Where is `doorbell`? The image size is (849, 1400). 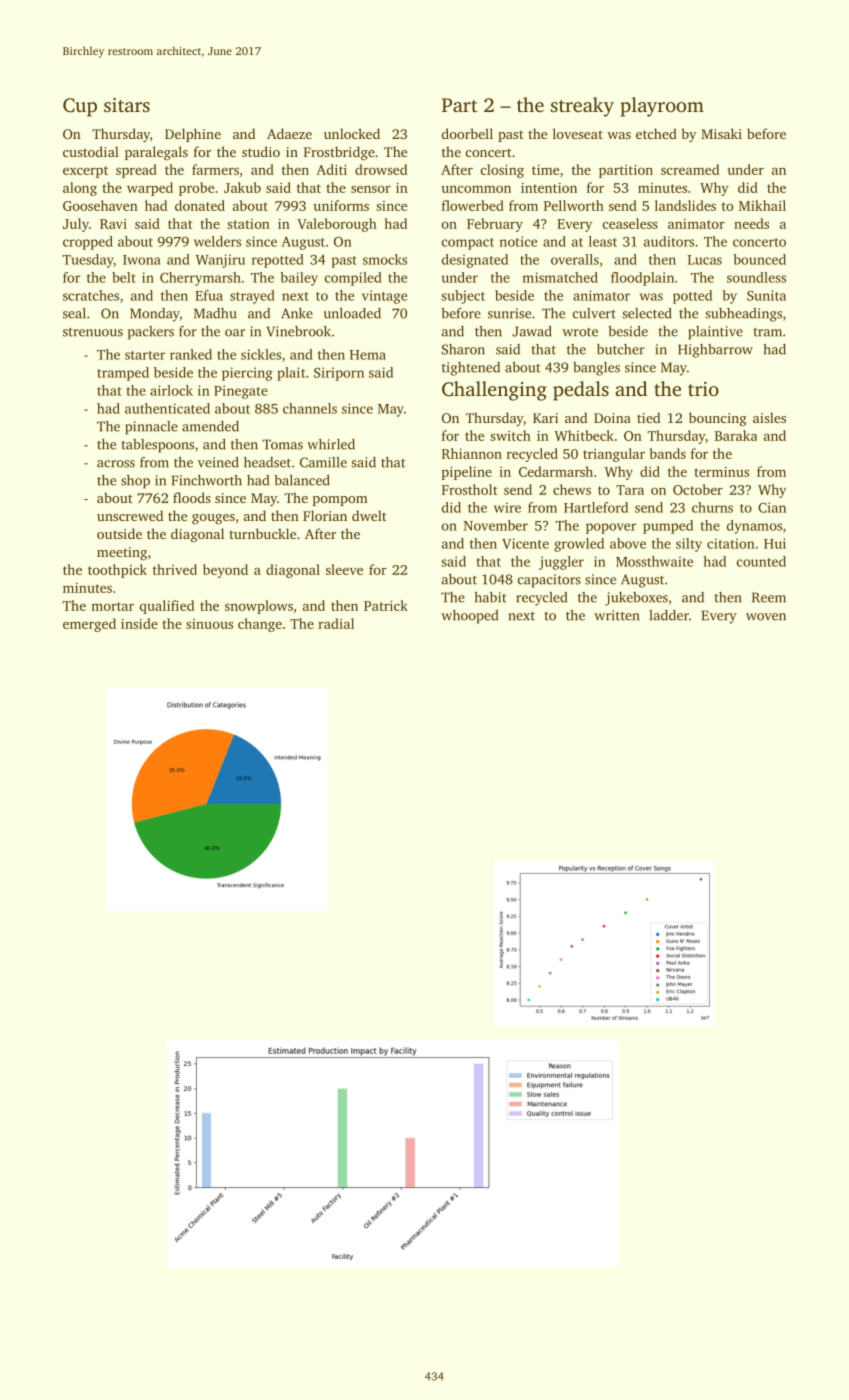 doorbell is located at coordinates (467, 133).
